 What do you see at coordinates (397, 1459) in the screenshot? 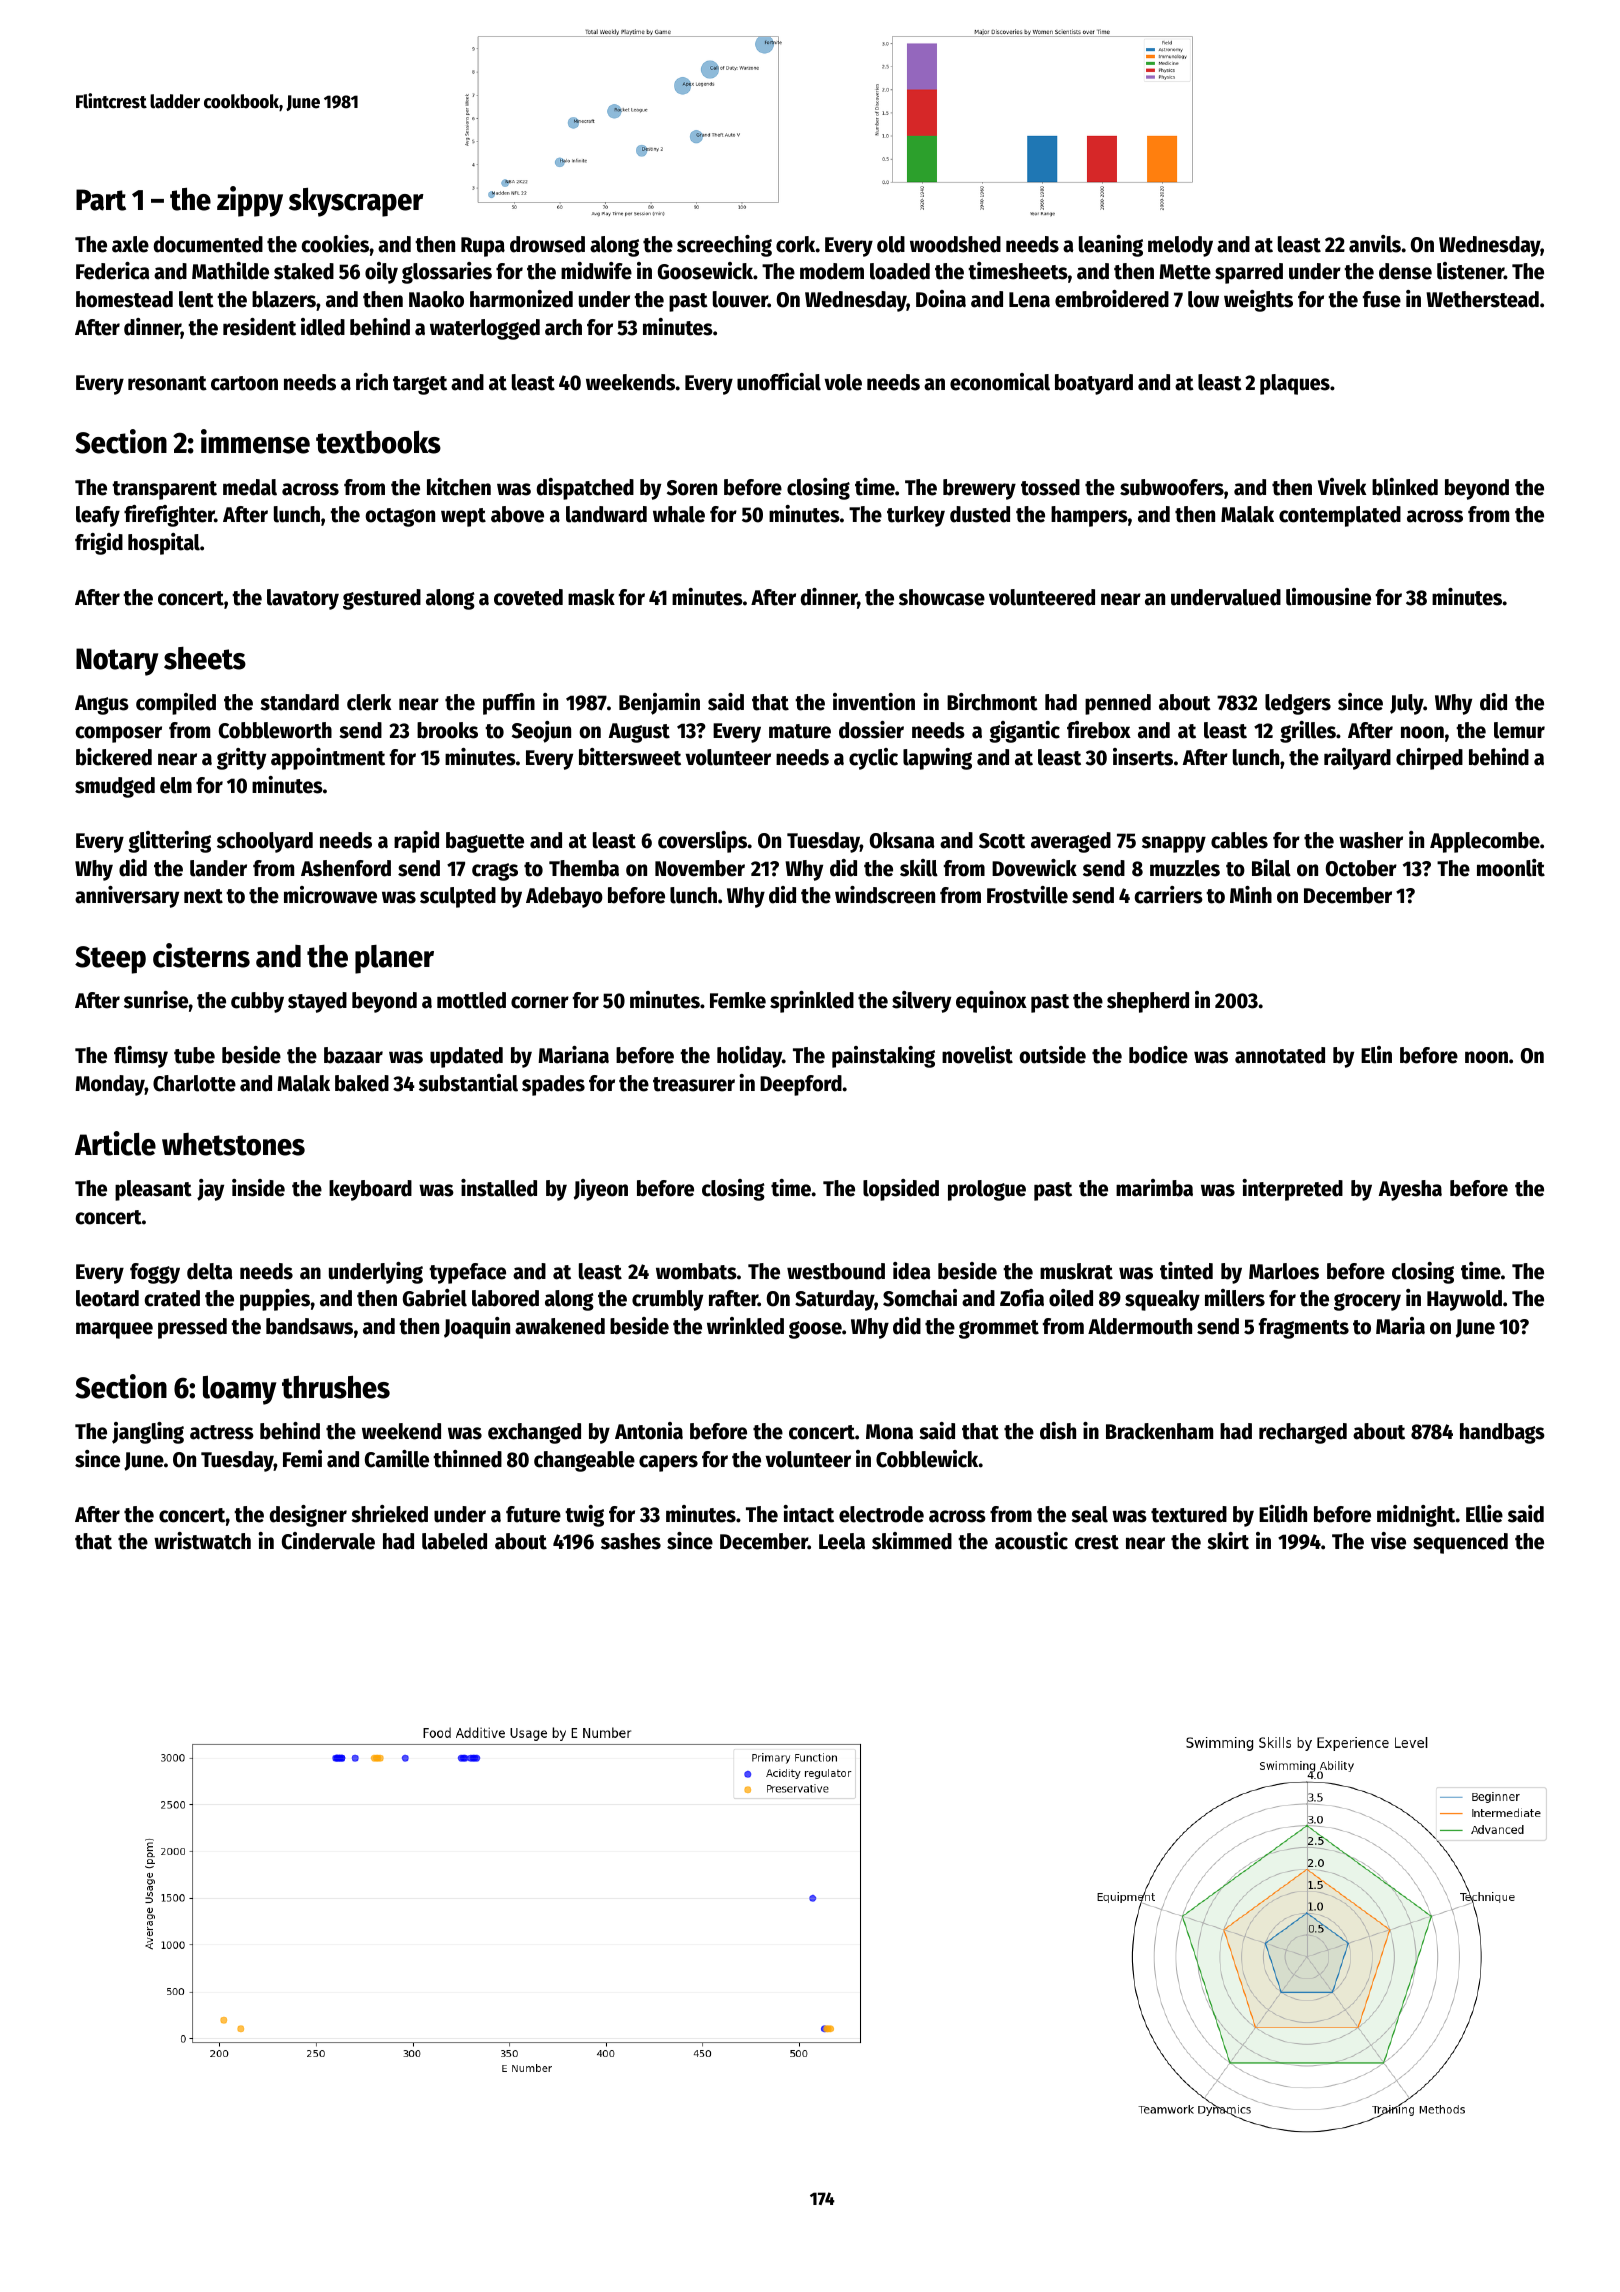
I see `Camille` at bounding box center [397, 1459].
